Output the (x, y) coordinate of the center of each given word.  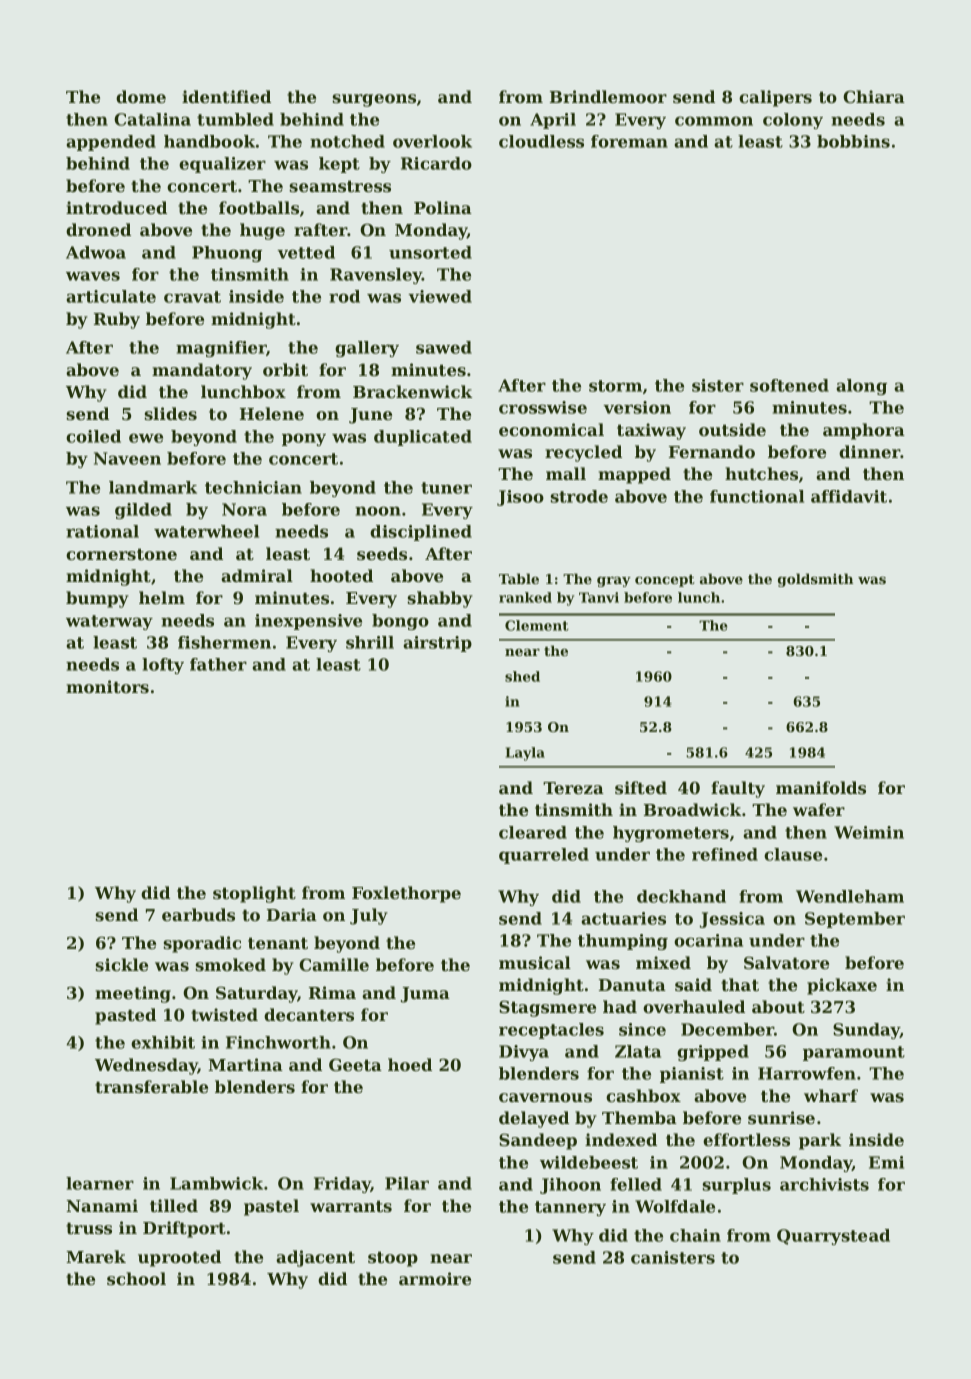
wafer (819, 809)
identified (226, 96)
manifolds (821, 787)
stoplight (254, 894)
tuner (446, 488)
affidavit (849, 496)
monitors (107, 686)
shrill (370, 642)
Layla (525, 754)
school (136, 1278)
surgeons (374, 100)
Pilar (407, 1183)
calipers (775, 98)
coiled (93, 436)
